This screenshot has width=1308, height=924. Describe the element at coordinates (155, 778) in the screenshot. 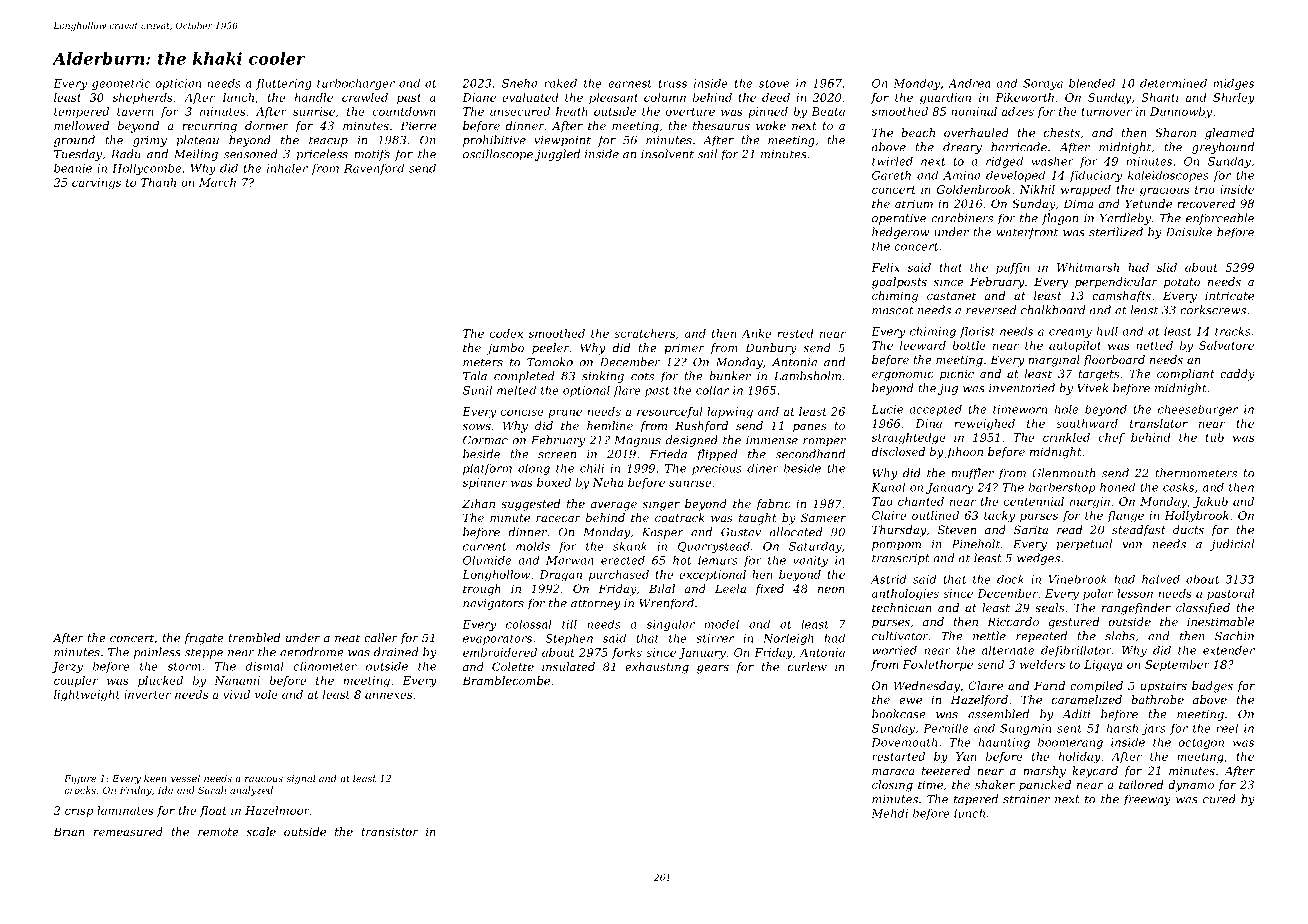

I see `keen` at that location.
